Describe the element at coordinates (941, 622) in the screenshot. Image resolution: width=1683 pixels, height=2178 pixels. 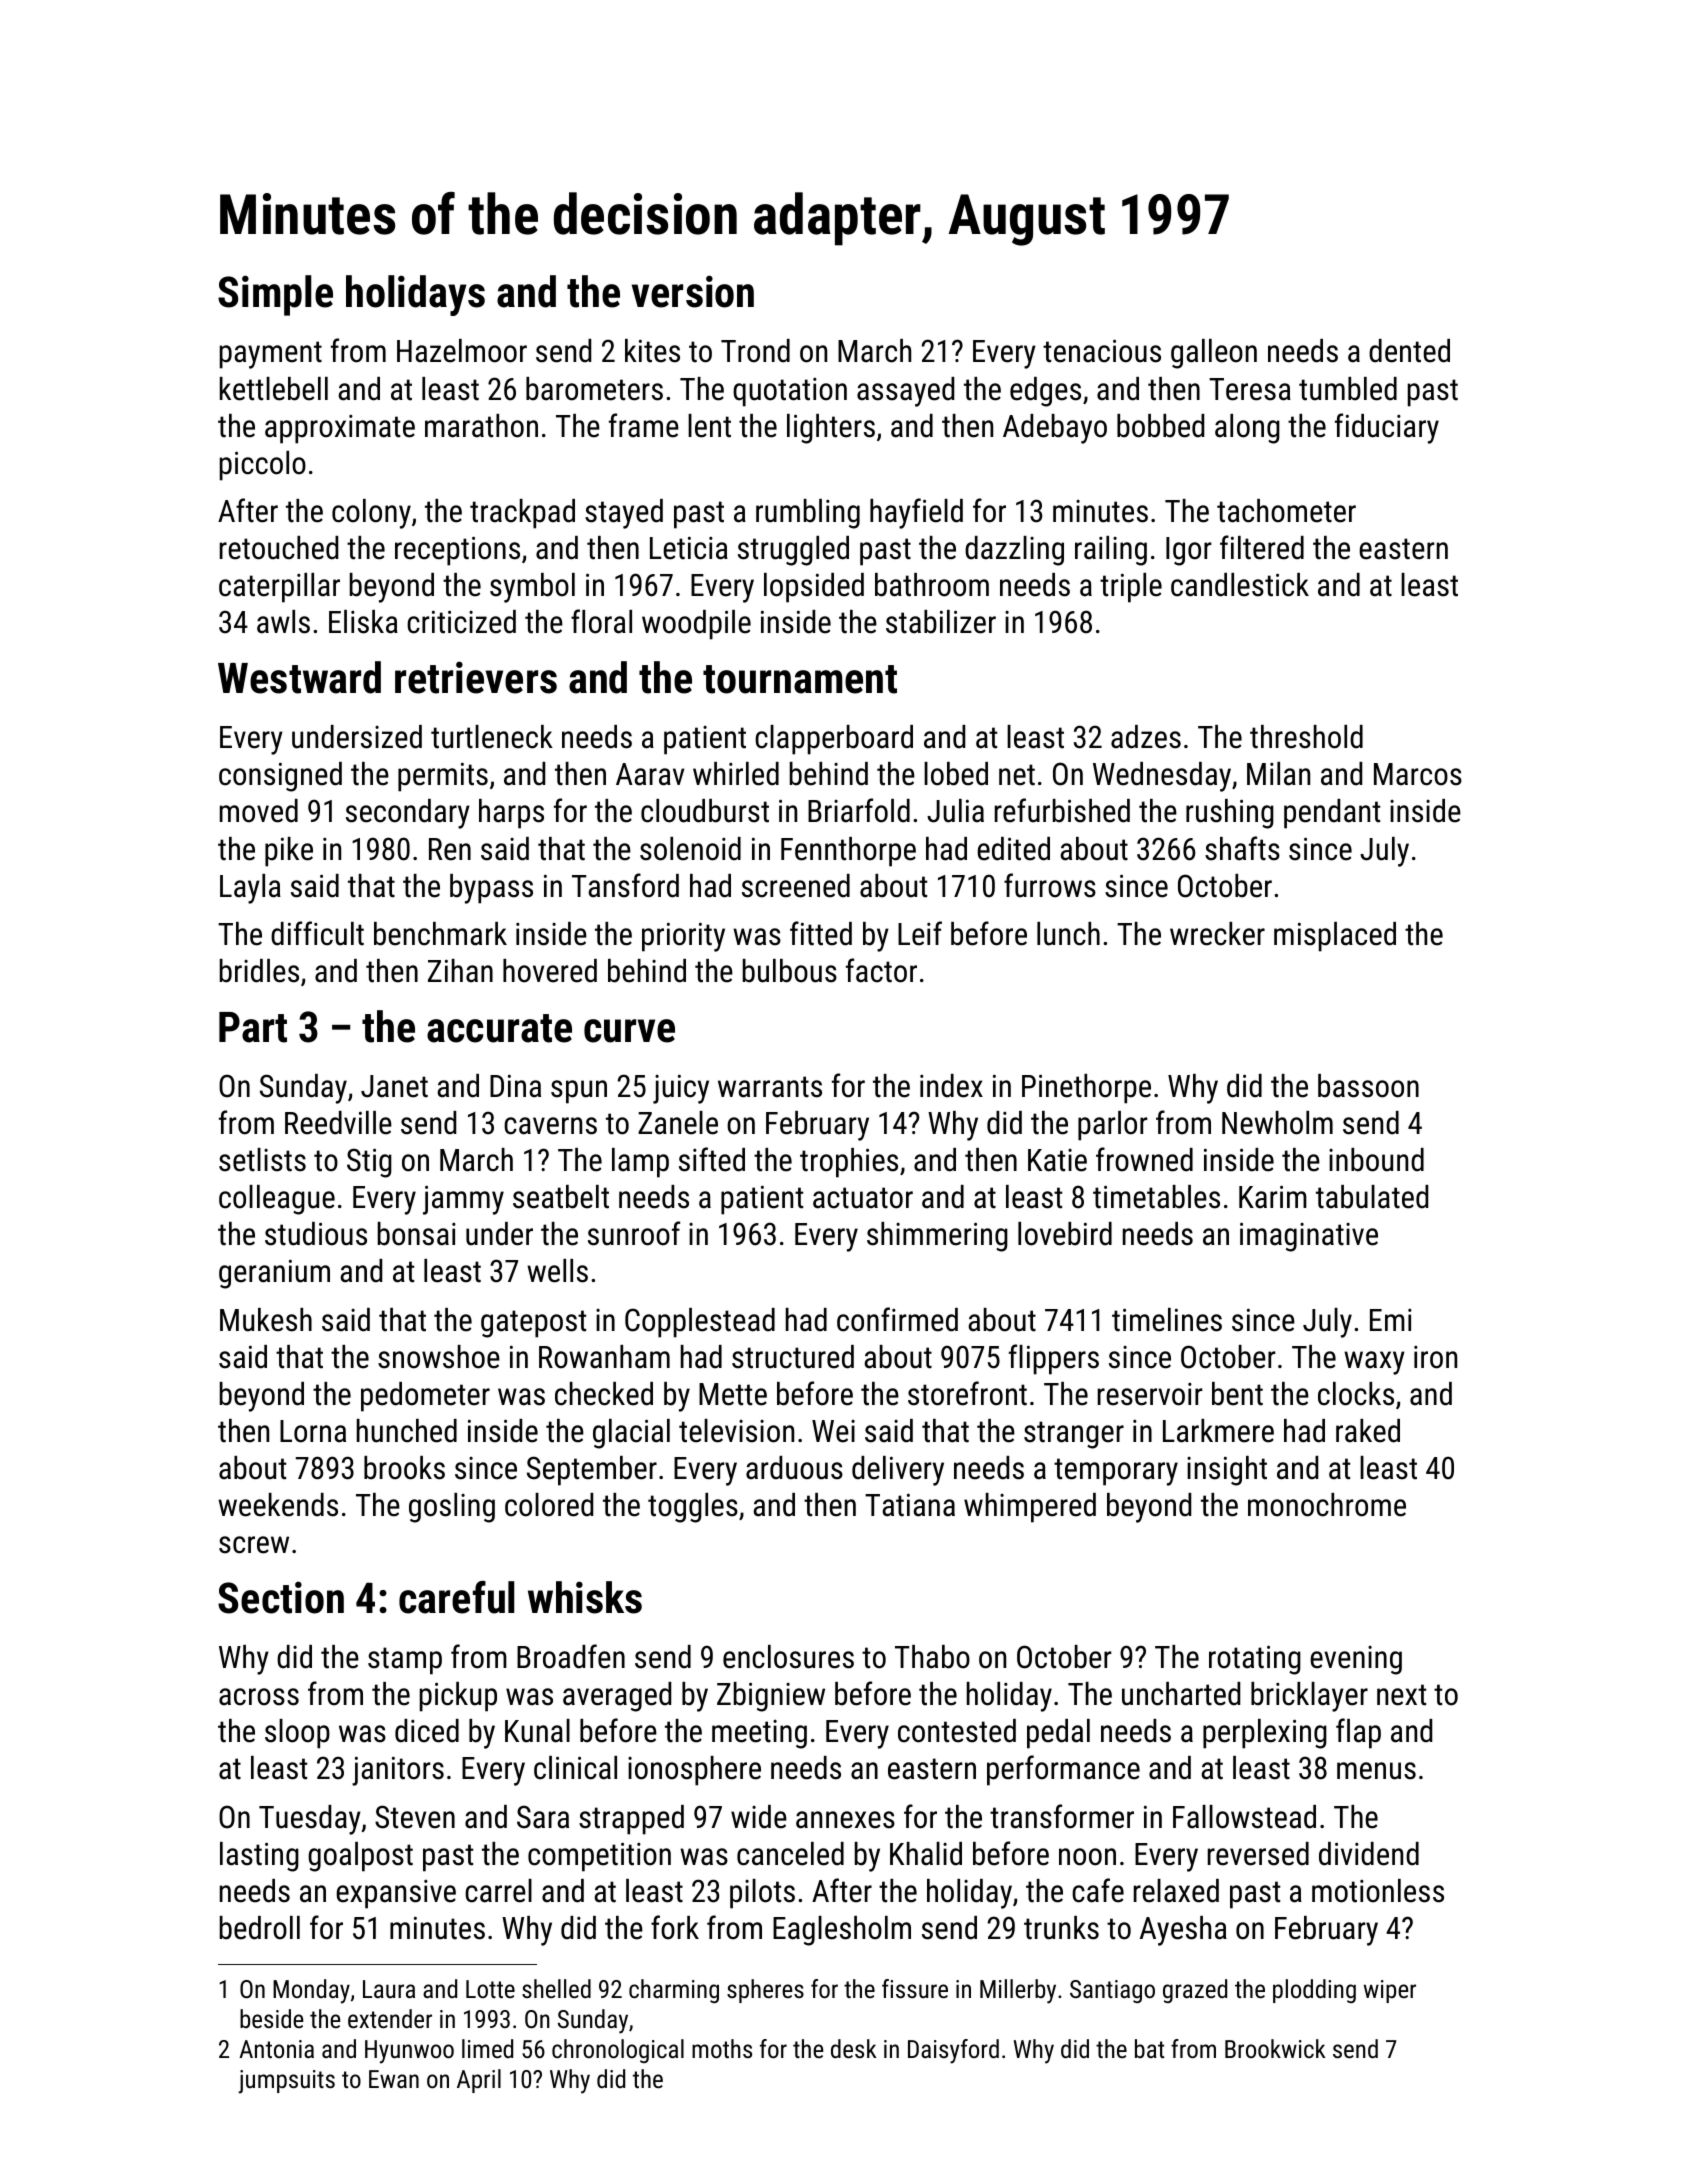
I see `stabilizer` at that location.
